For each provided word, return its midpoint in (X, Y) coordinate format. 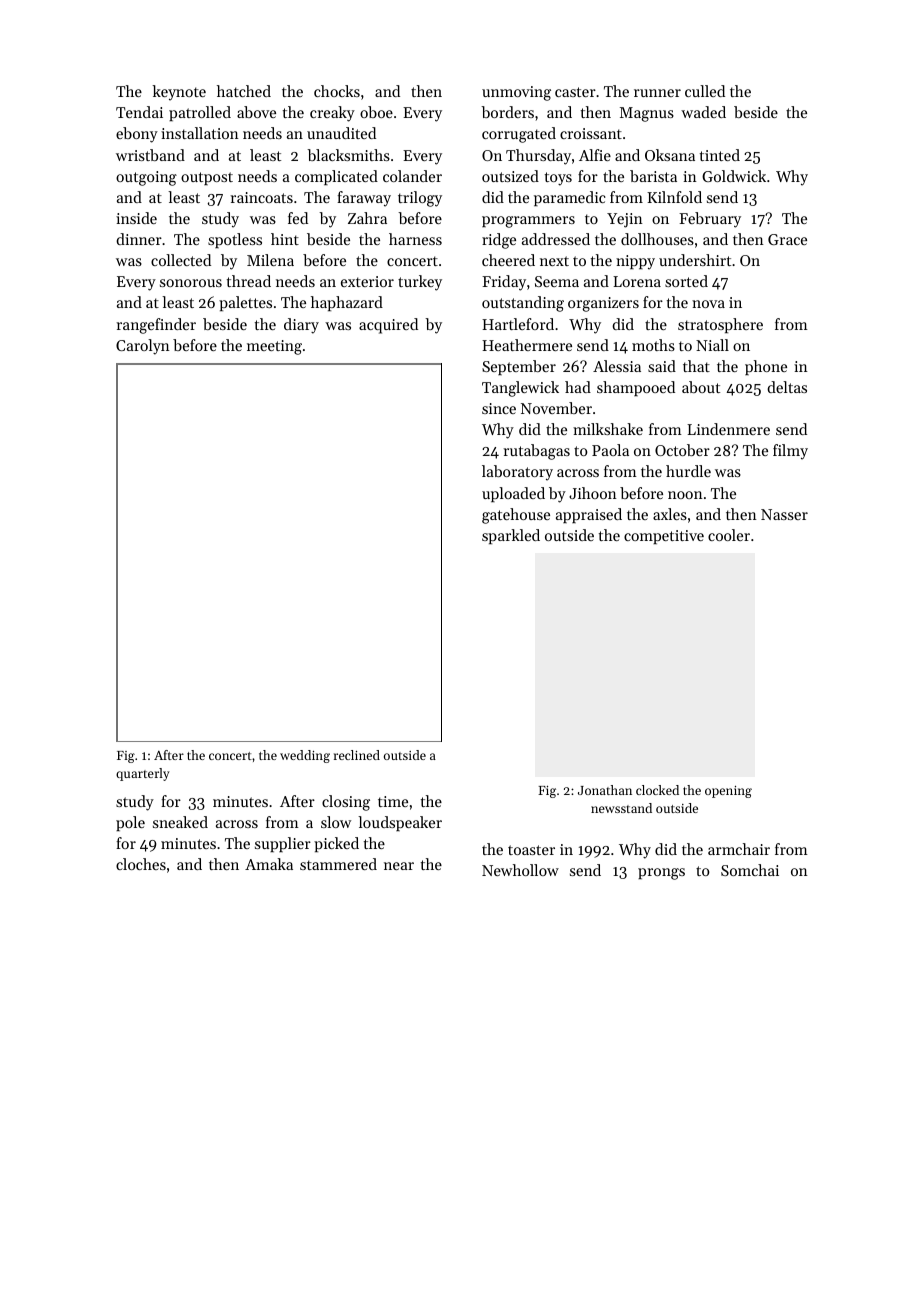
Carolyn (143, 347)
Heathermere (527, 345)
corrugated (519, 135)
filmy (790, 452)
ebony (137, 135)
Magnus (647, 114)
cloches (141, 864)
